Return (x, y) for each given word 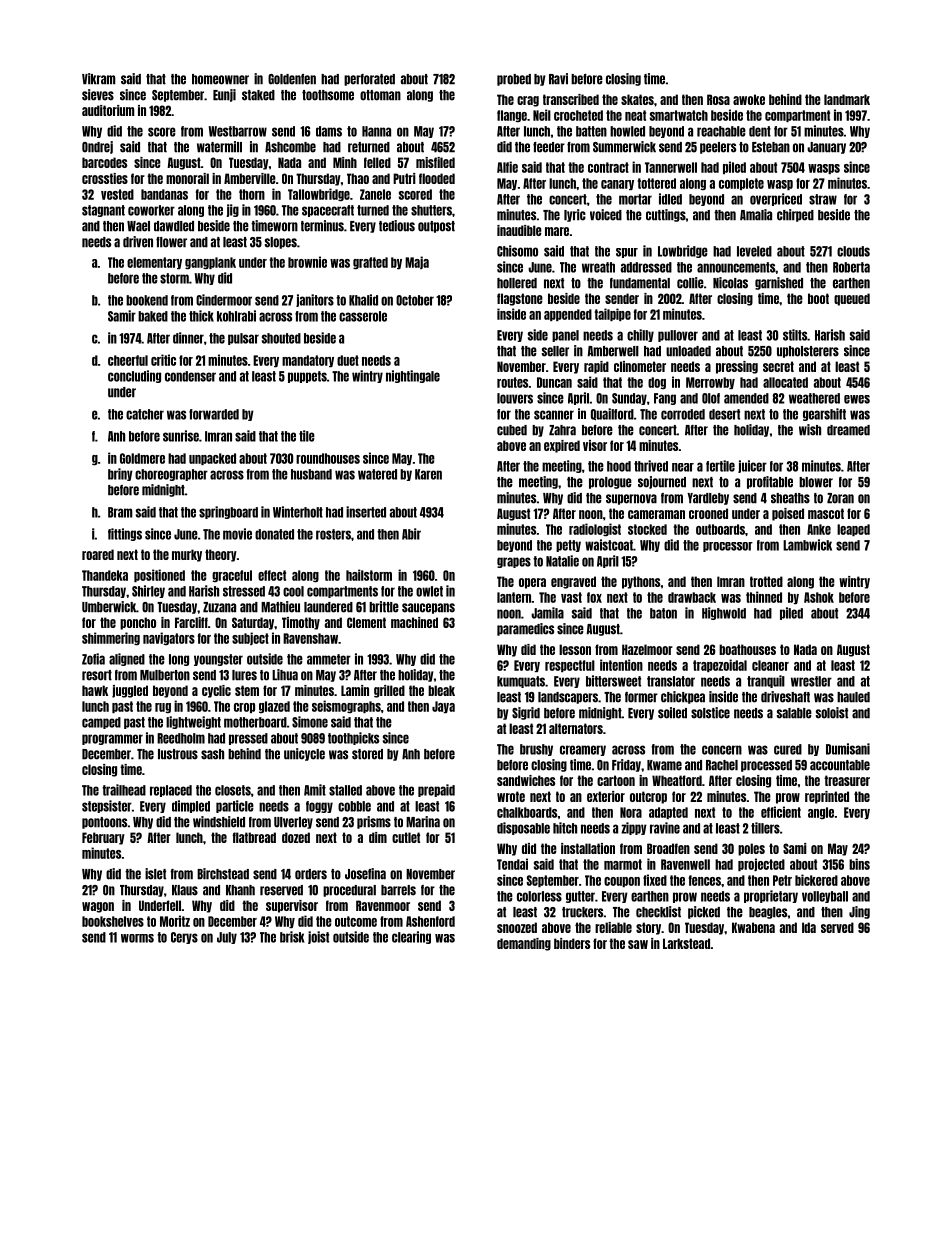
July (227, 938)
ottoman (380, 95)
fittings (125, 534)
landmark (847, 99)
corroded (683, 414)
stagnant (103, 211)
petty (568, 546)
